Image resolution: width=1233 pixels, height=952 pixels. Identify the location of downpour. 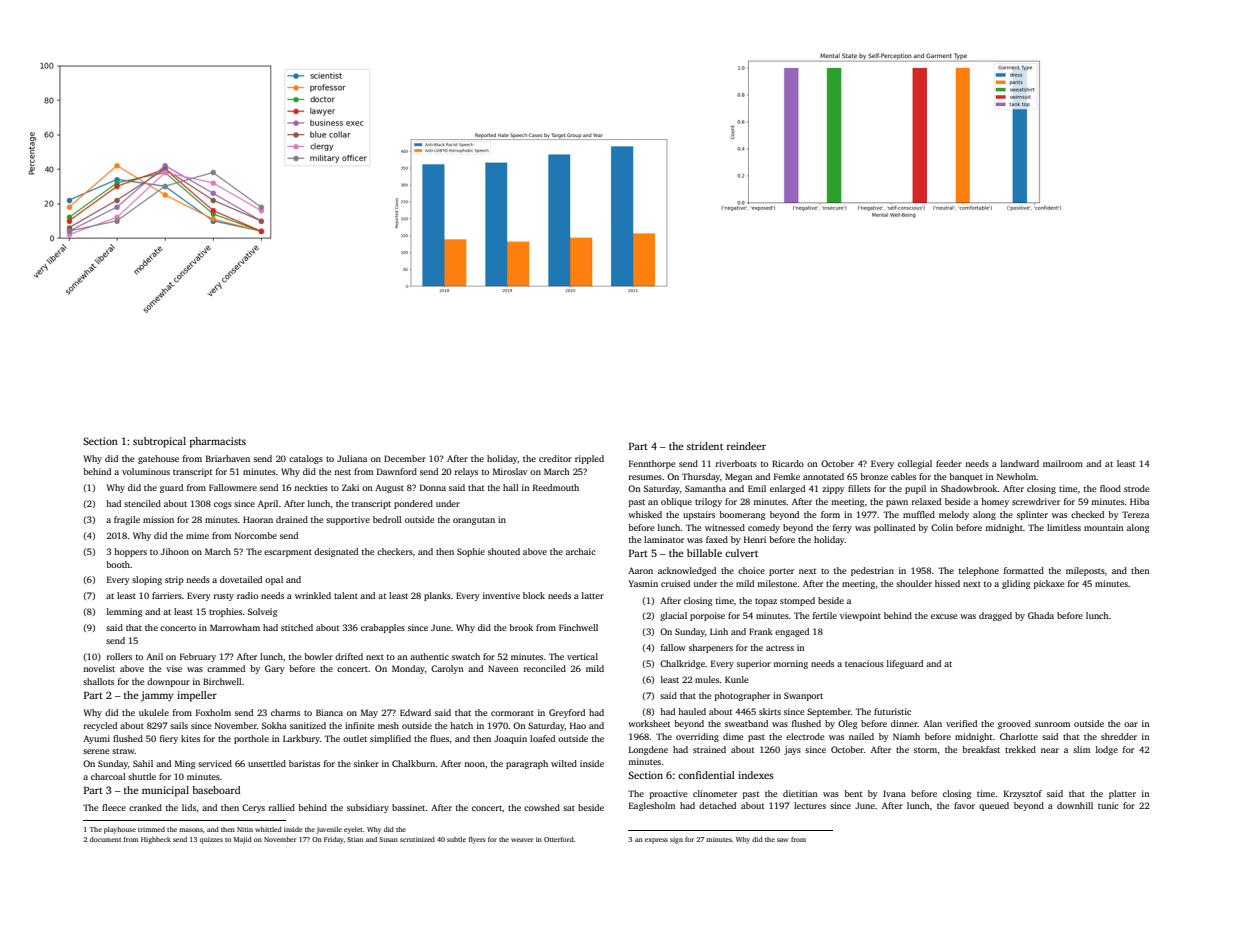
(168, 682).
